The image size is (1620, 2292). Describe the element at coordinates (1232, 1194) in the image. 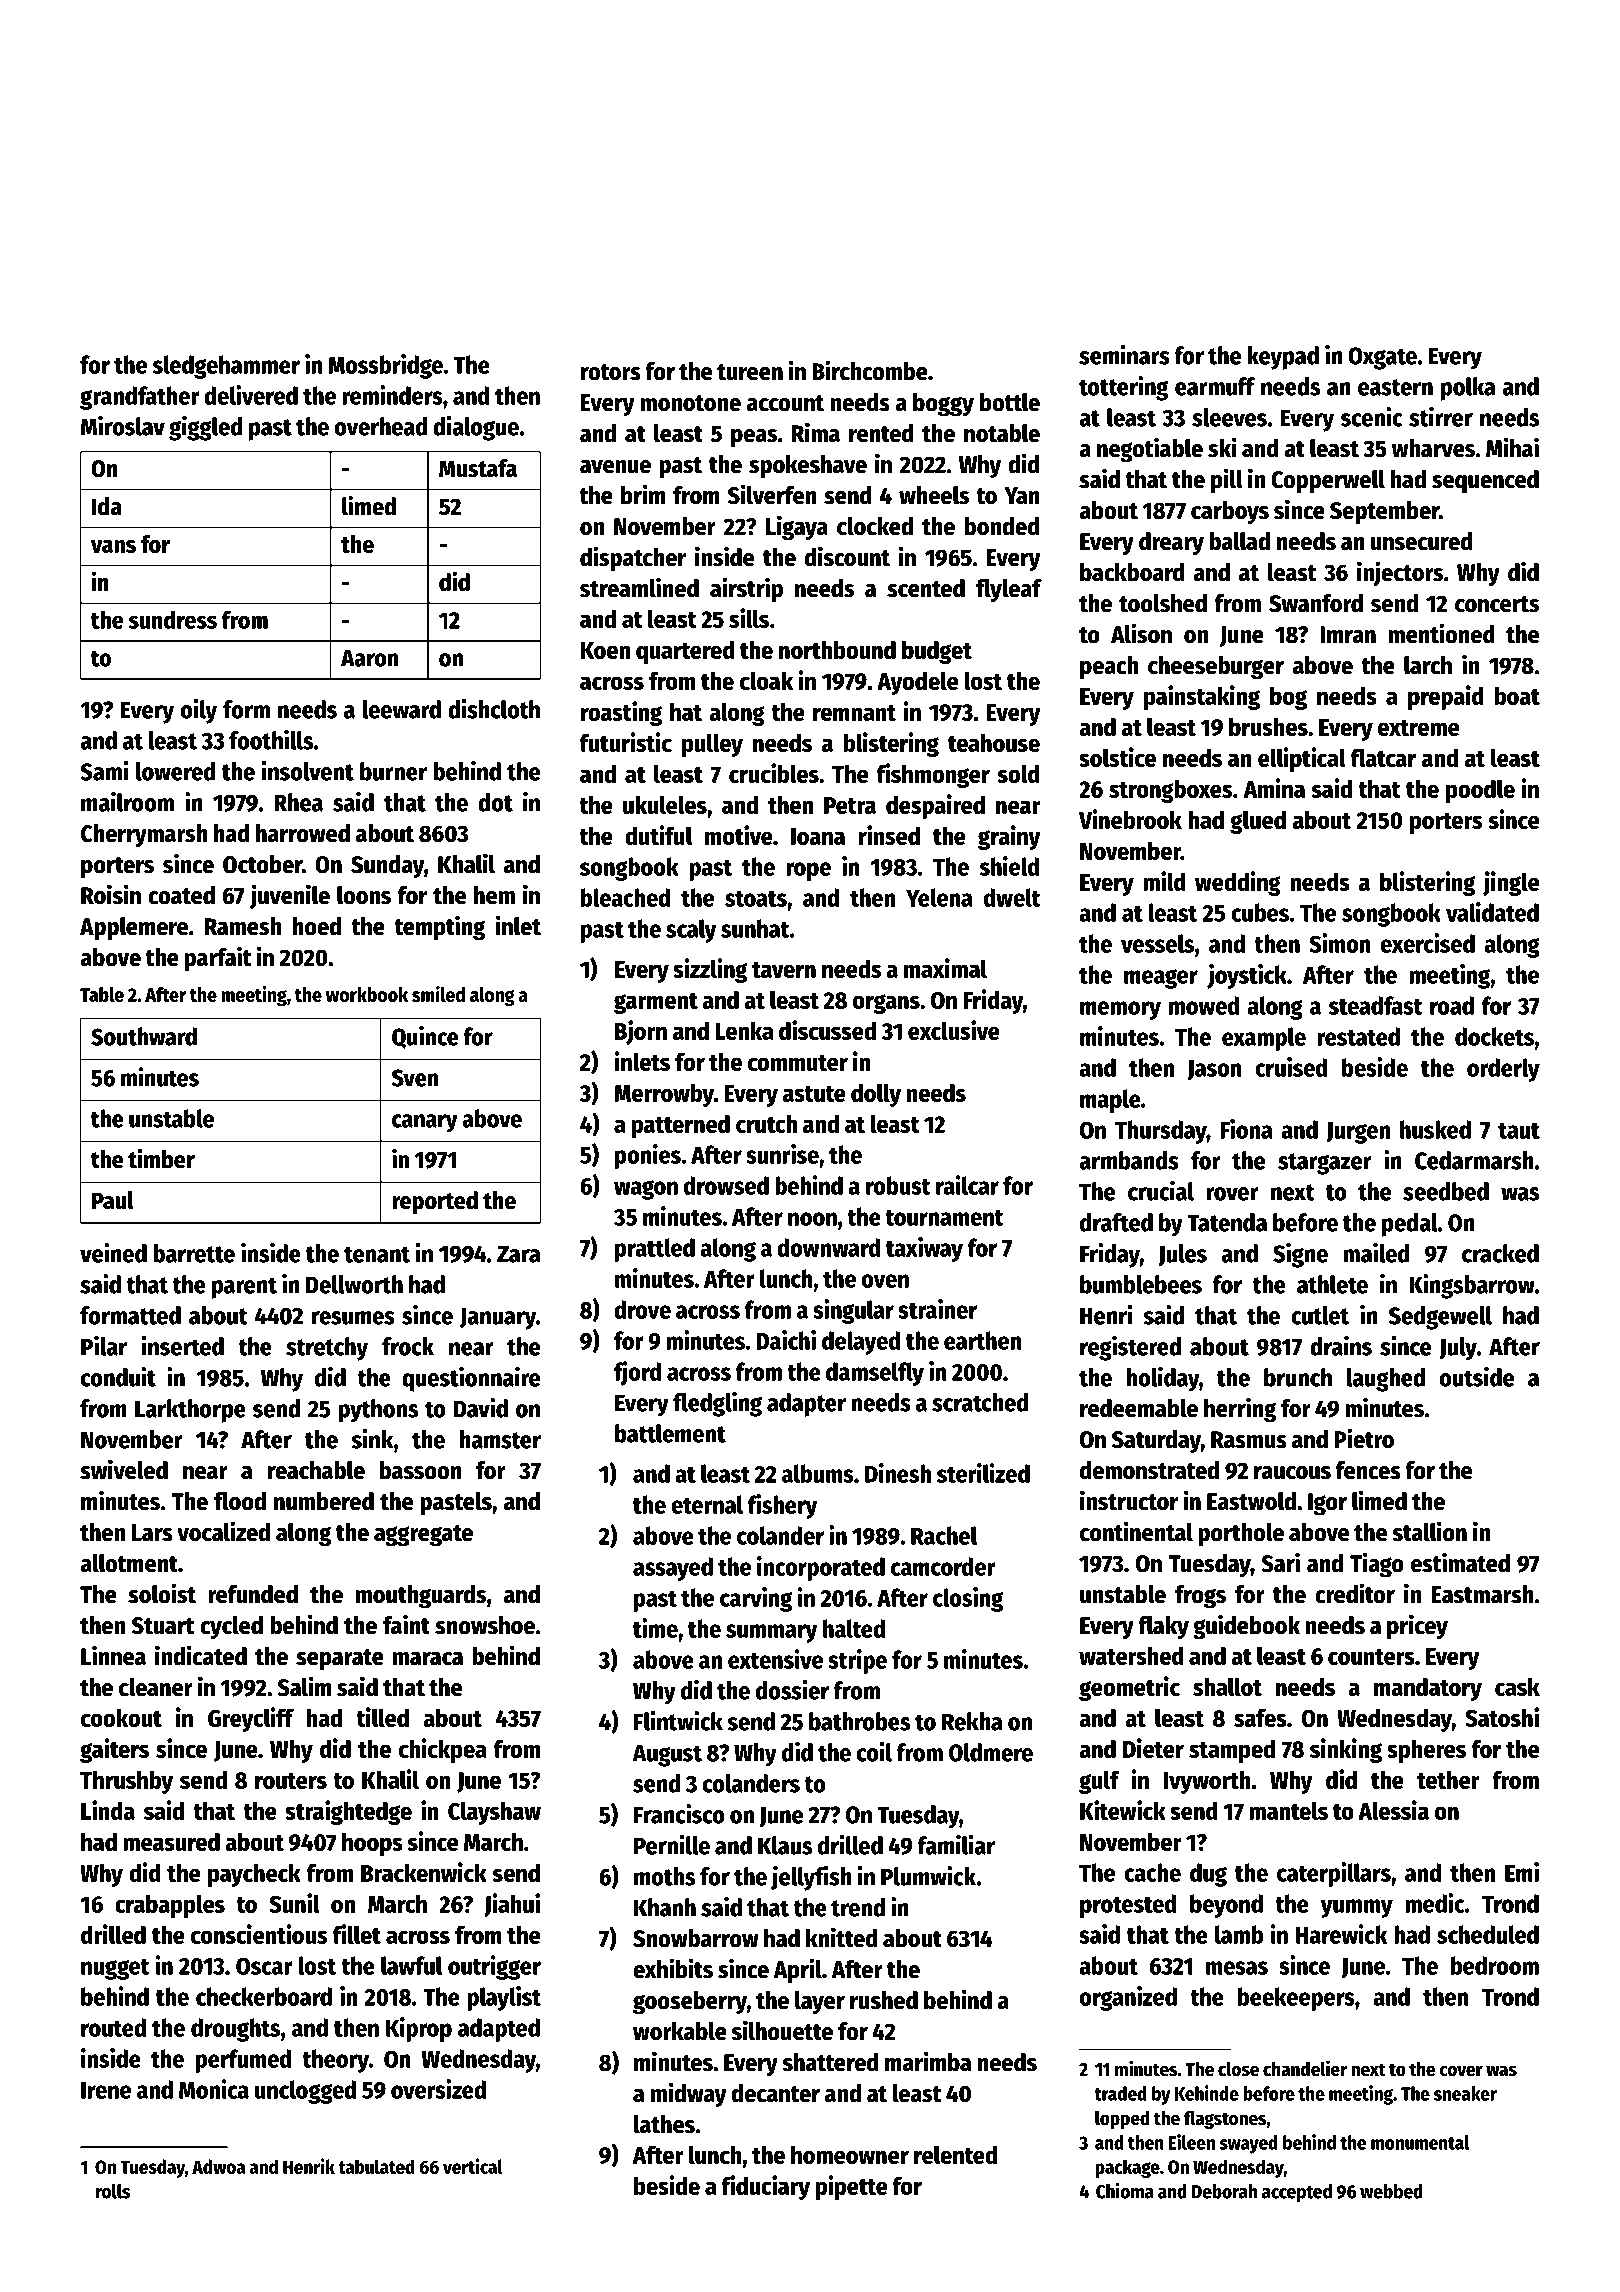

I see `rover` at that location.
